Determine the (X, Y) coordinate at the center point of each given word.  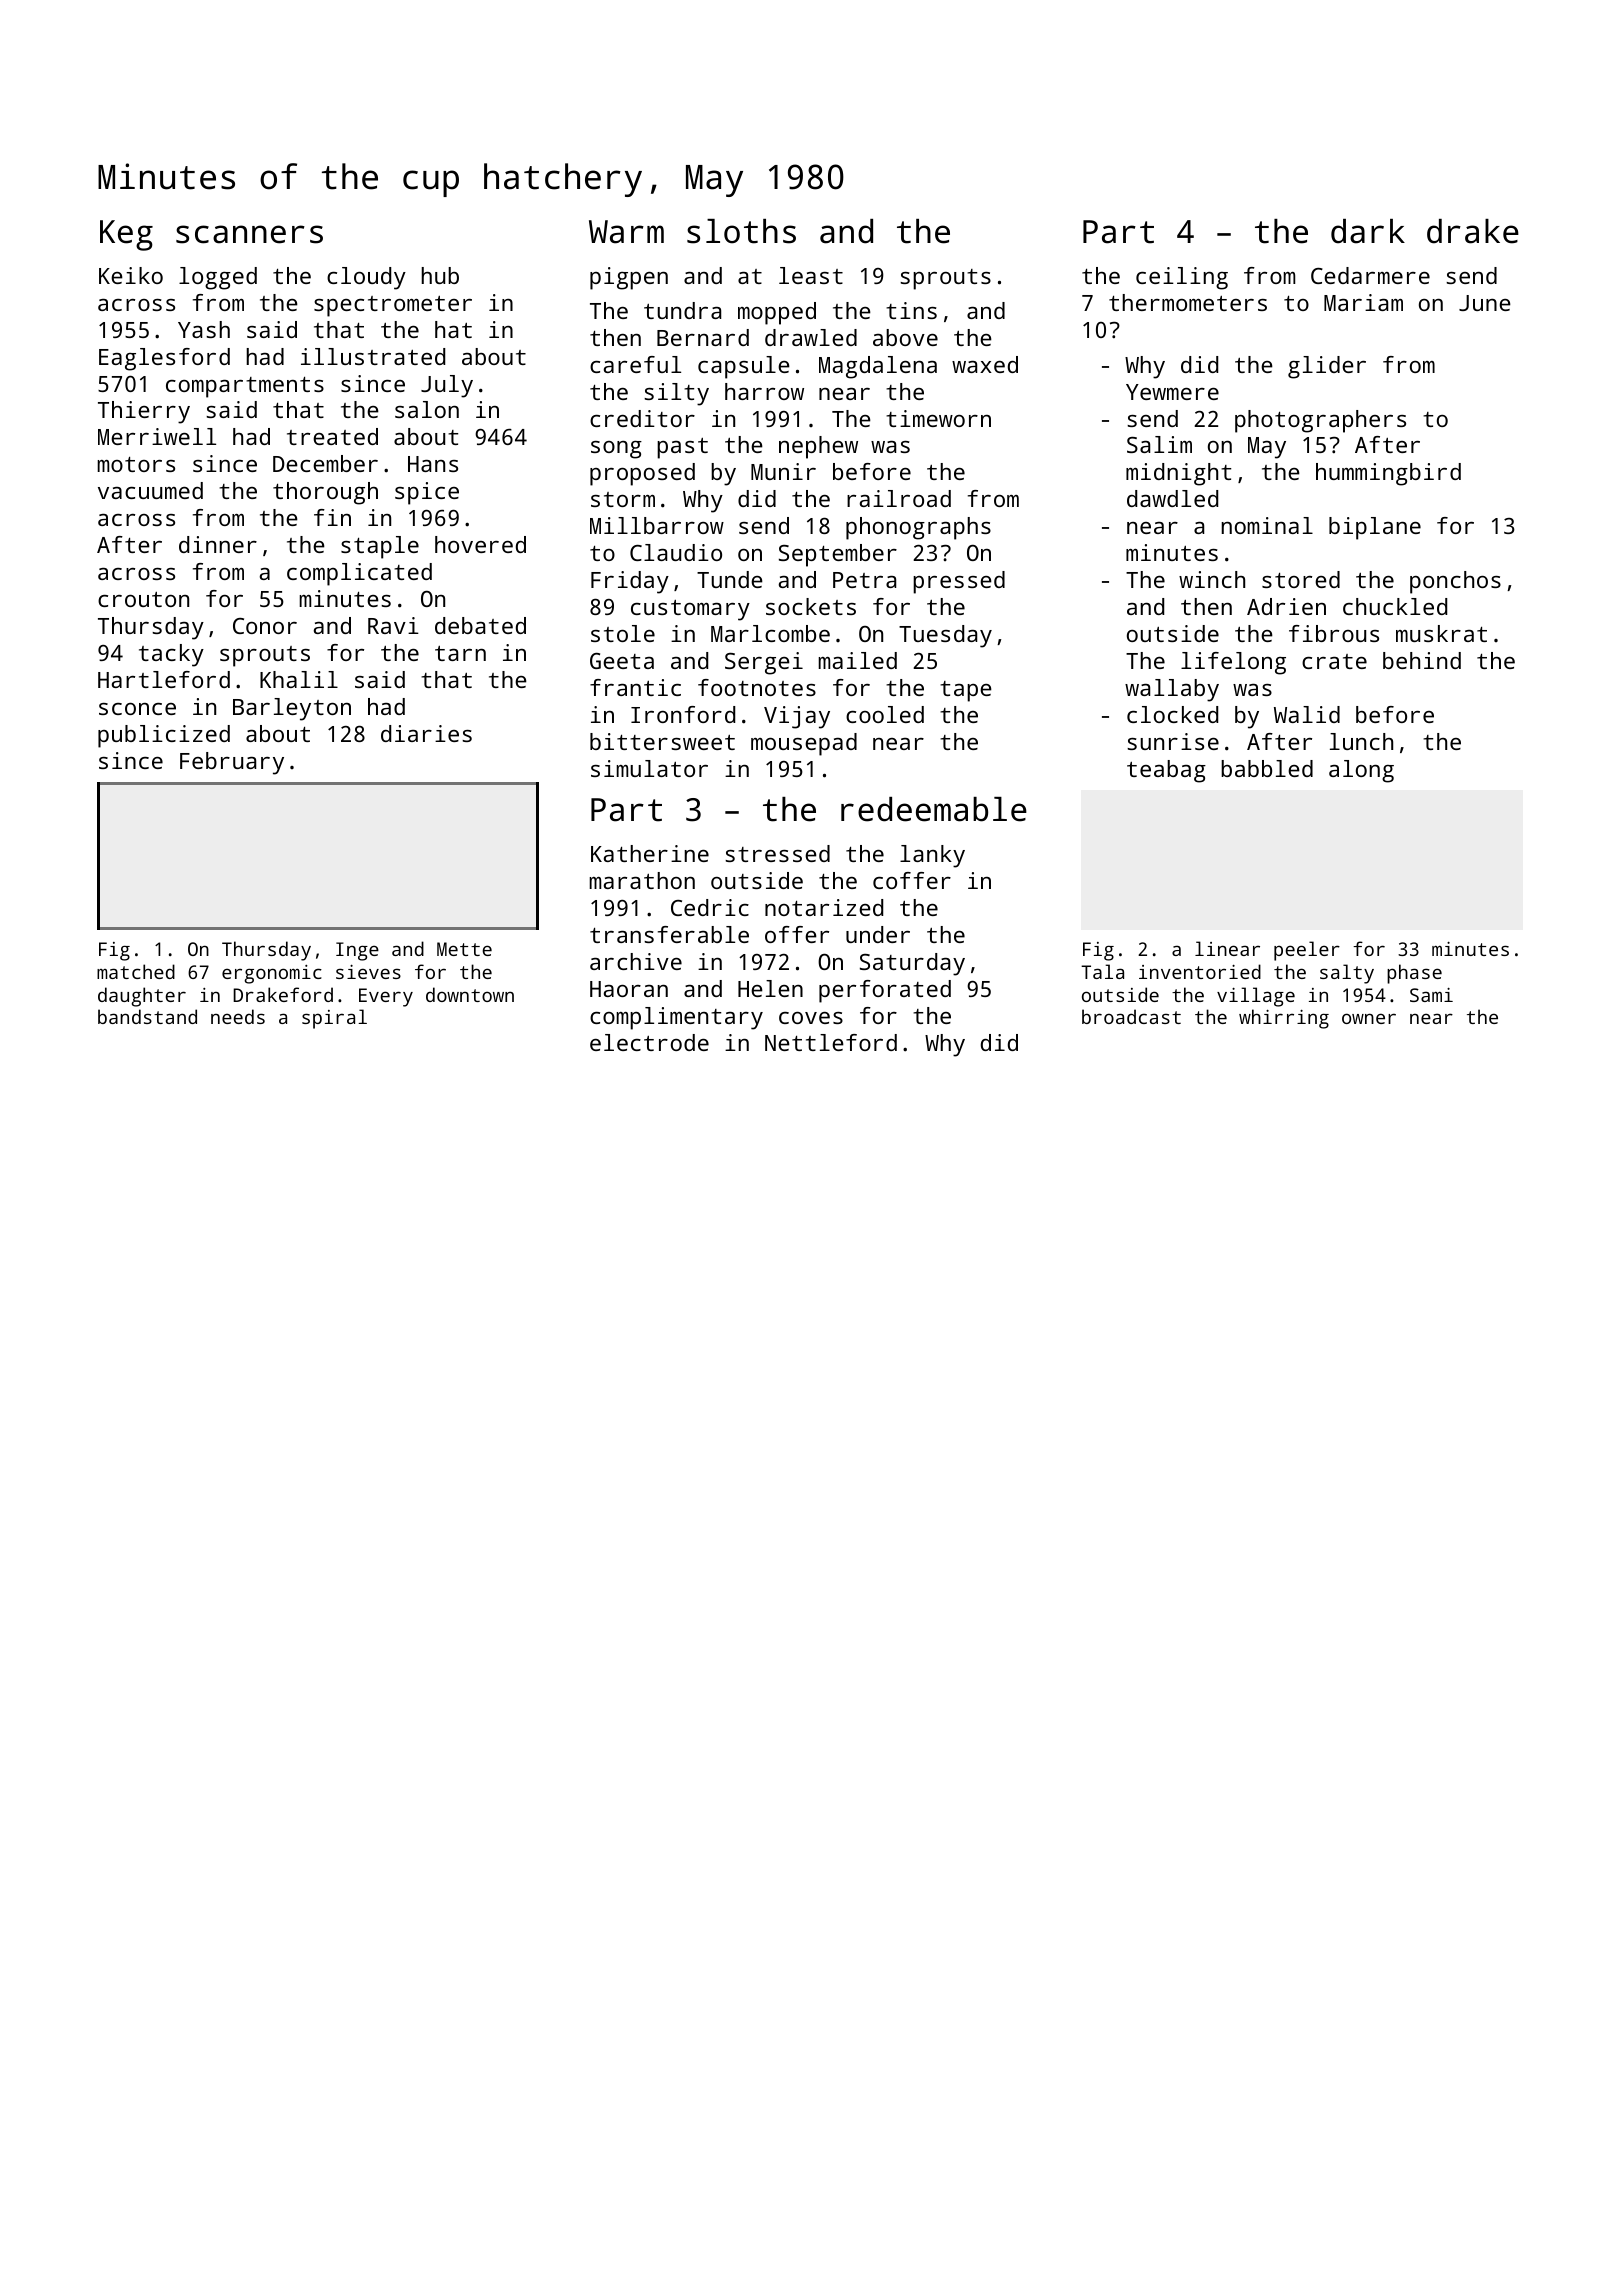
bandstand (147, 1016)
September (838, 555)
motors (136, 464)
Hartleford (164, 679)
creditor (642, 418)
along (1361, 771)
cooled (885, 714)
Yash (204, 329)
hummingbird (1388, 474)
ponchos (1455, 582)
